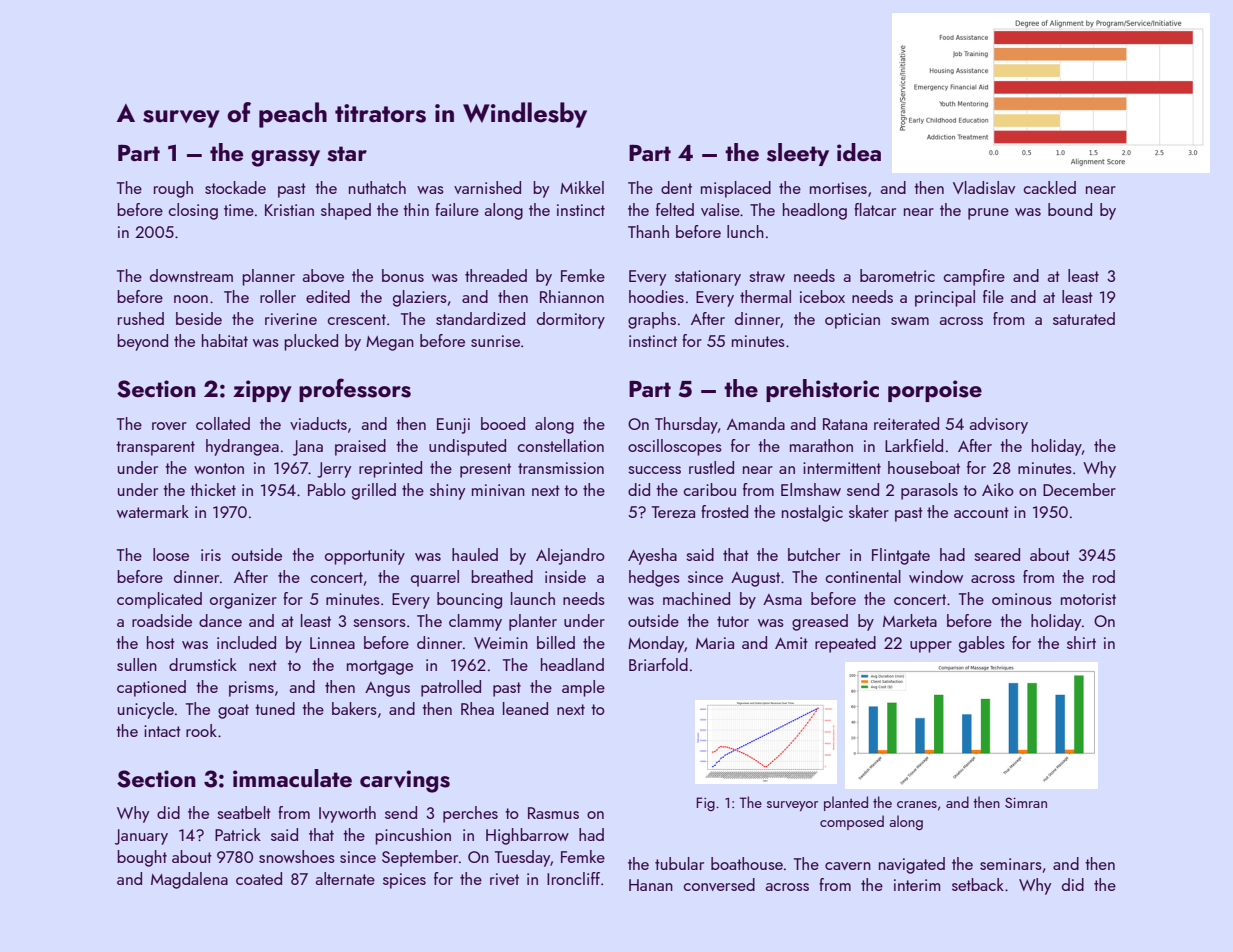 Image resolution: width=1233 pixels, height=952 pixels. I want to click on cackled, so click(1050, 187).
